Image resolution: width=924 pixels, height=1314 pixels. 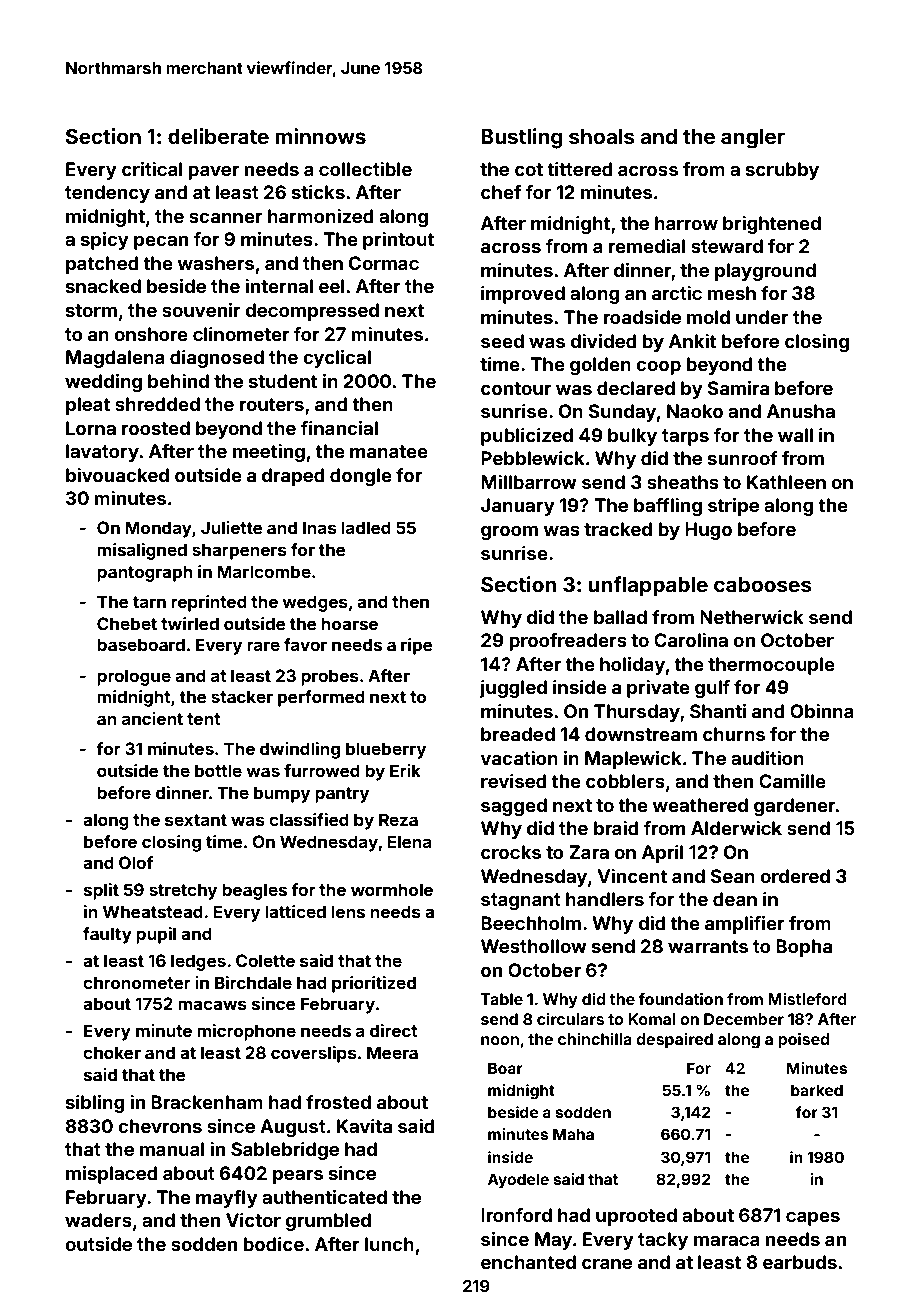 What do you see at coordinates (513, 689) in the screenshot?
I see `juggled` at bounding box center [513, 689].
